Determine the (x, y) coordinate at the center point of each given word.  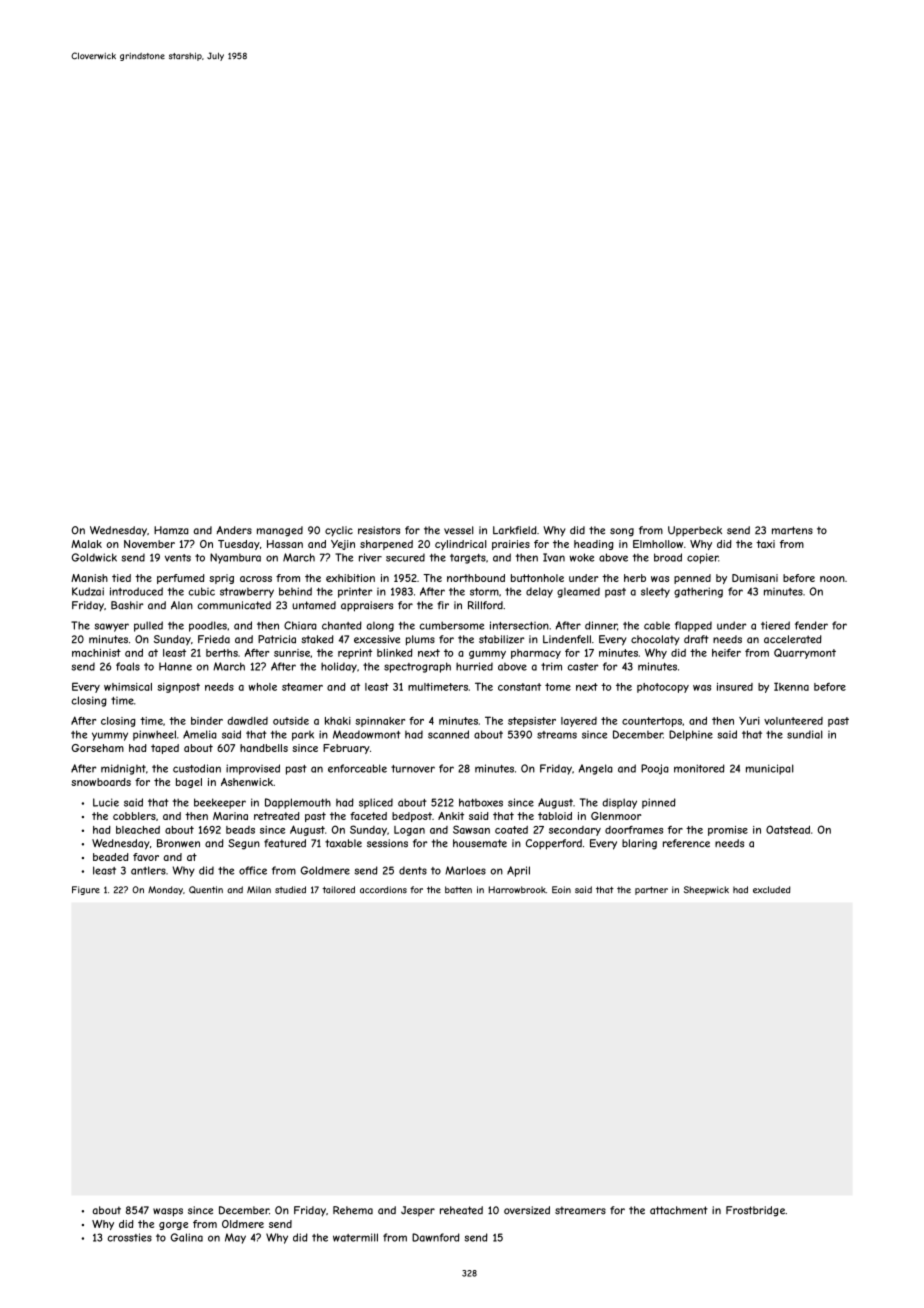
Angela (596, 769)
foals (128, 666)
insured (735, 687)
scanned (448, 734)
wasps (168, 1212)
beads (240, 830)
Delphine (691, 735)
